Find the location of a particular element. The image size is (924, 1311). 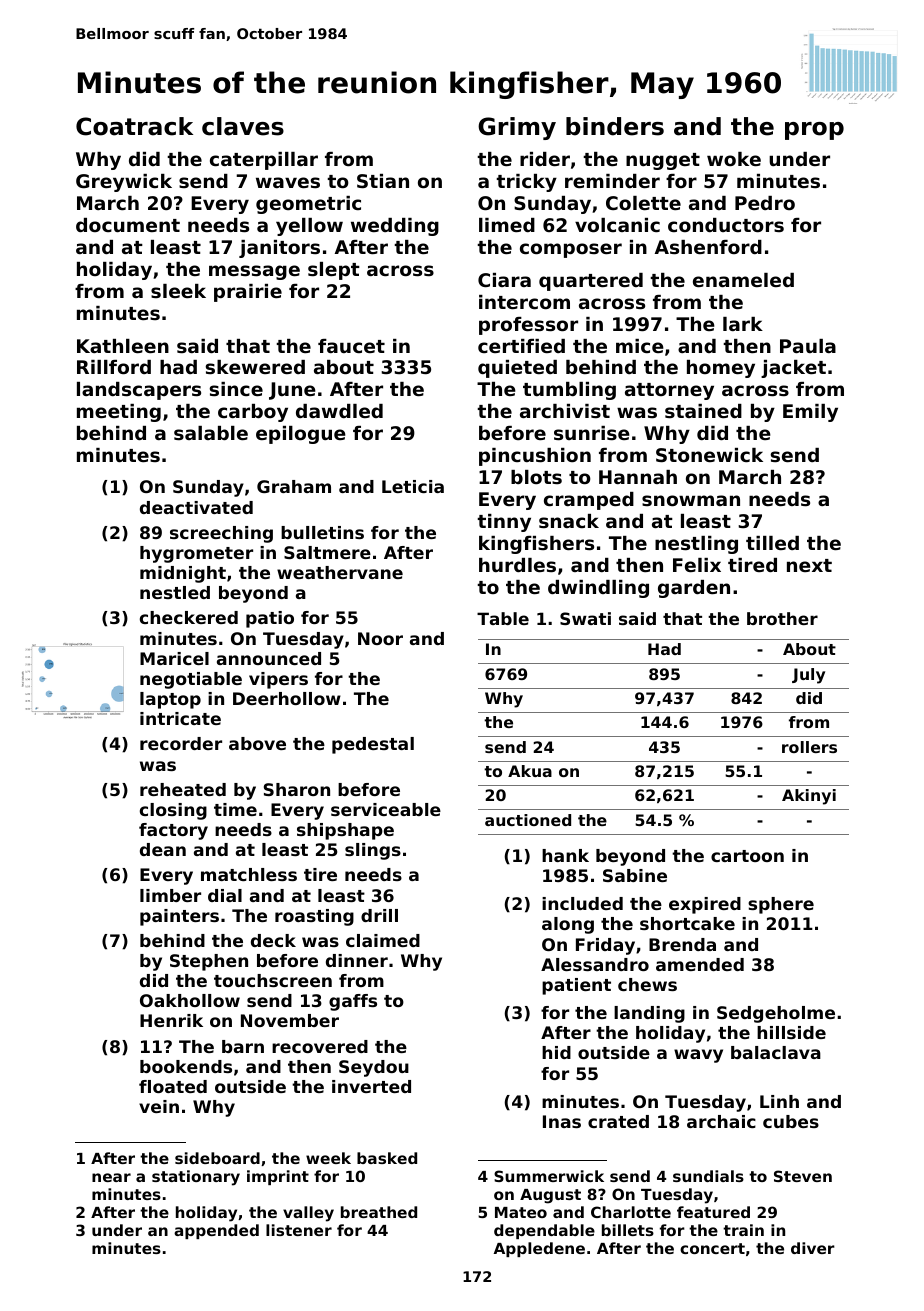

Coatrack is located at coordinates (134, 126).
